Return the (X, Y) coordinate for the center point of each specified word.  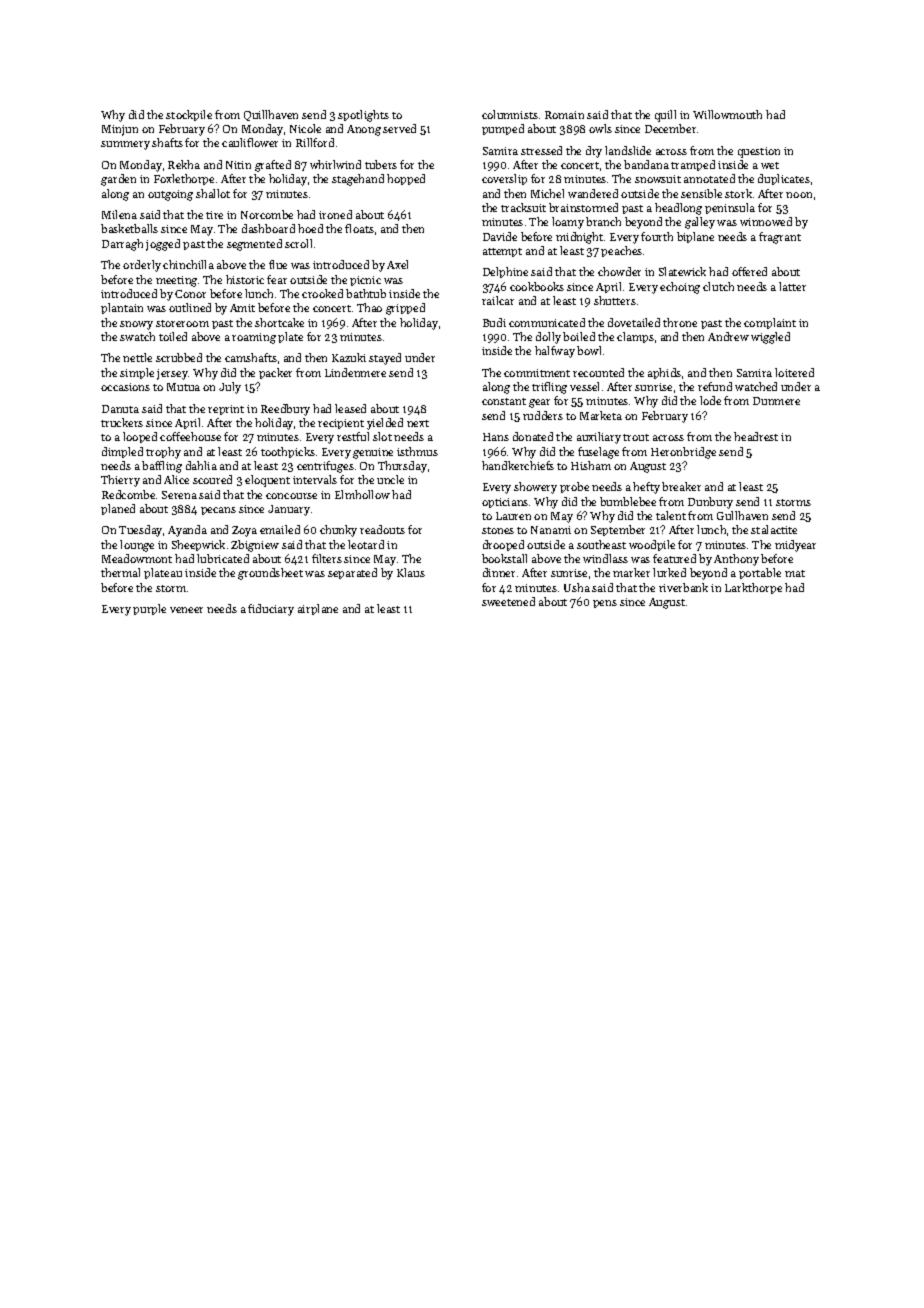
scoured (212, 479)
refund (715, 386)
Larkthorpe (753, 588)
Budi (494, 322)
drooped (503, 545)
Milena (119, 214)
